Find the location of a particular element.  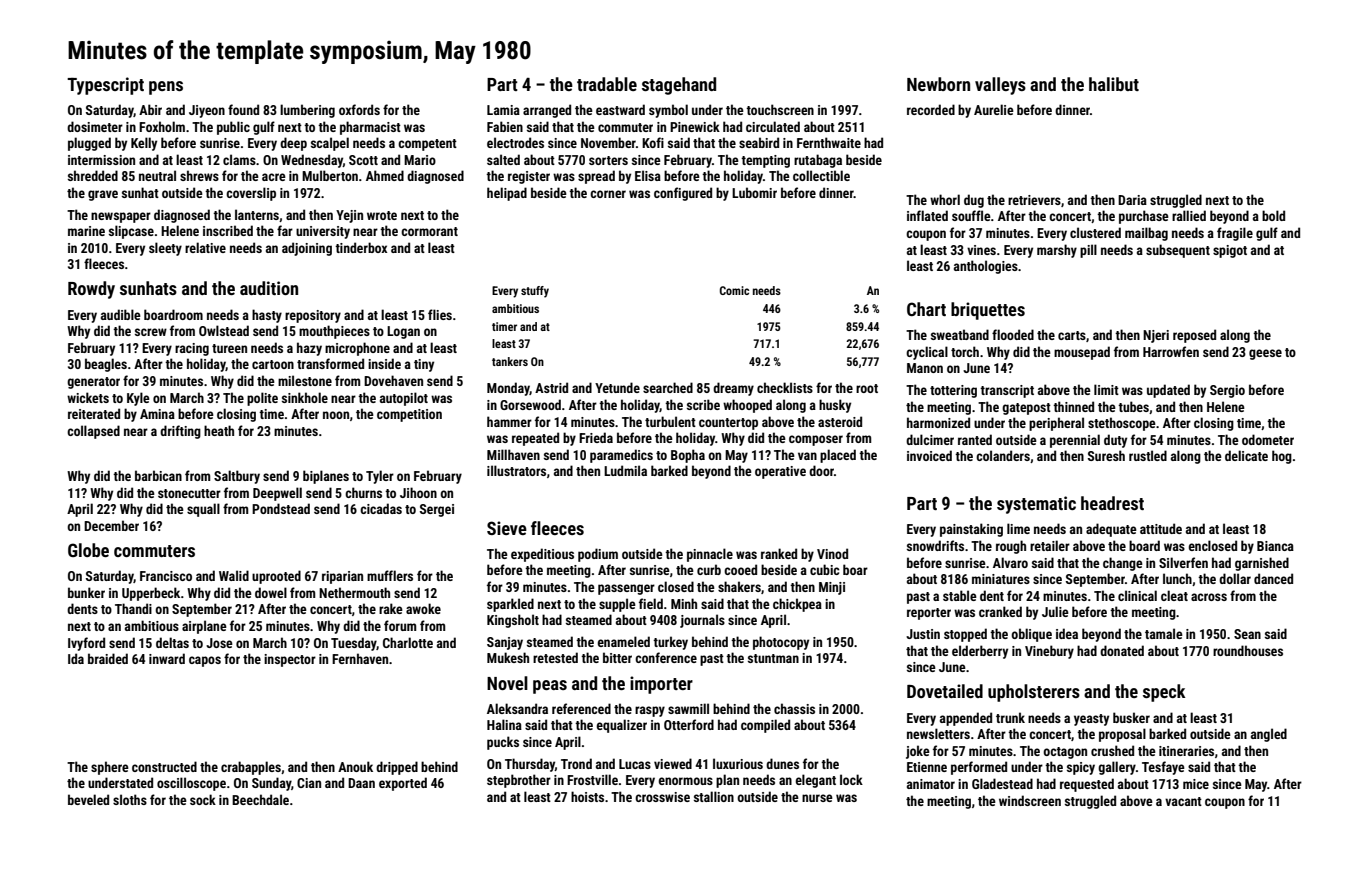

windscreen is located at coordinates (1030, 800).
